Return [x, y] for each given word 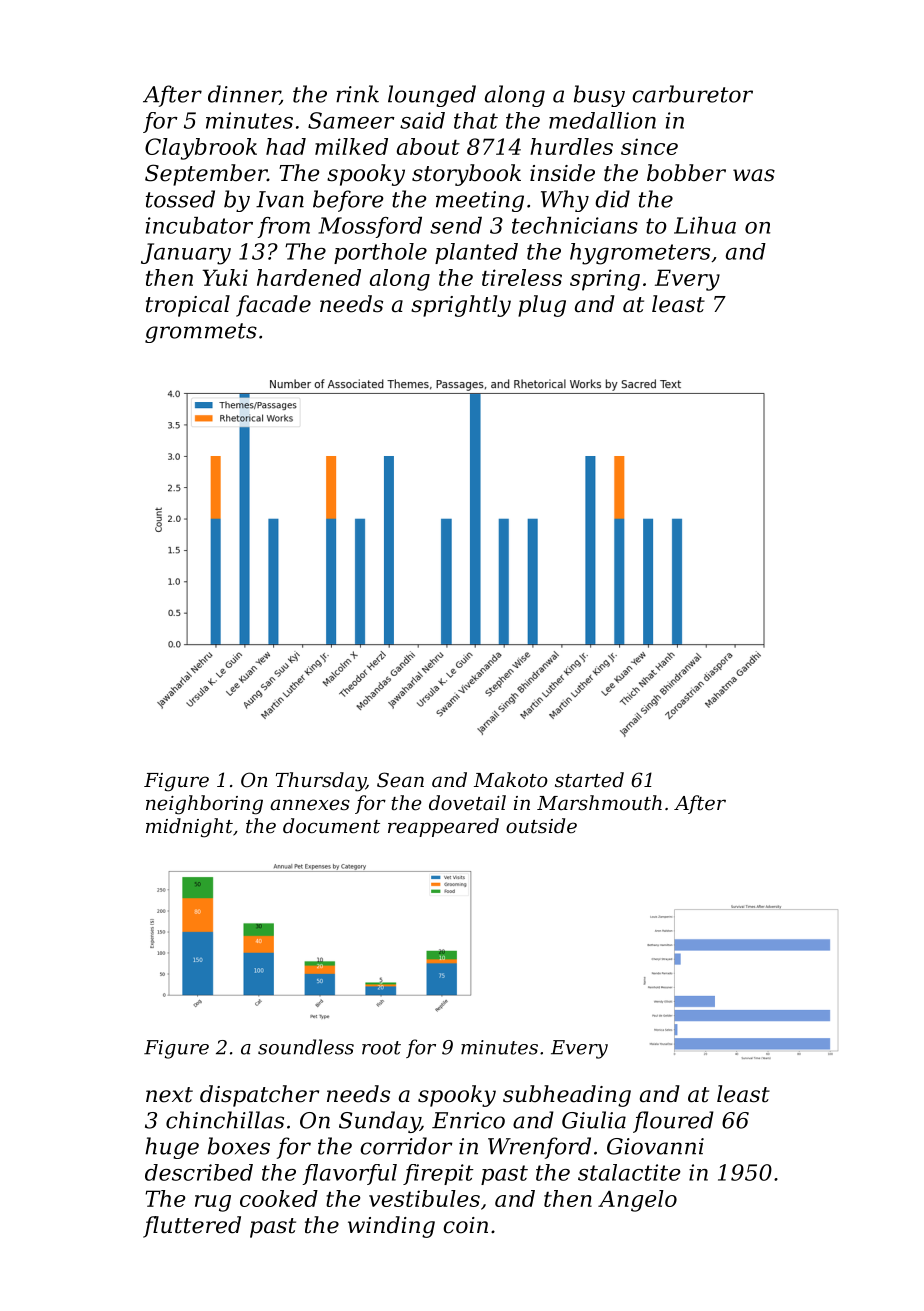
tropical [188, 306]
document [331, 826]
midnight [189, 828]
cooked [279, 1198]
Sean [400, 780]
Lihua [705, 225]
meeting [480, 201]
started [589, 780]
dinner [244, 95]
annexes [310, 805]
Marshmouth [599, 803]
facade [273, 306]
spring [605, 280]
